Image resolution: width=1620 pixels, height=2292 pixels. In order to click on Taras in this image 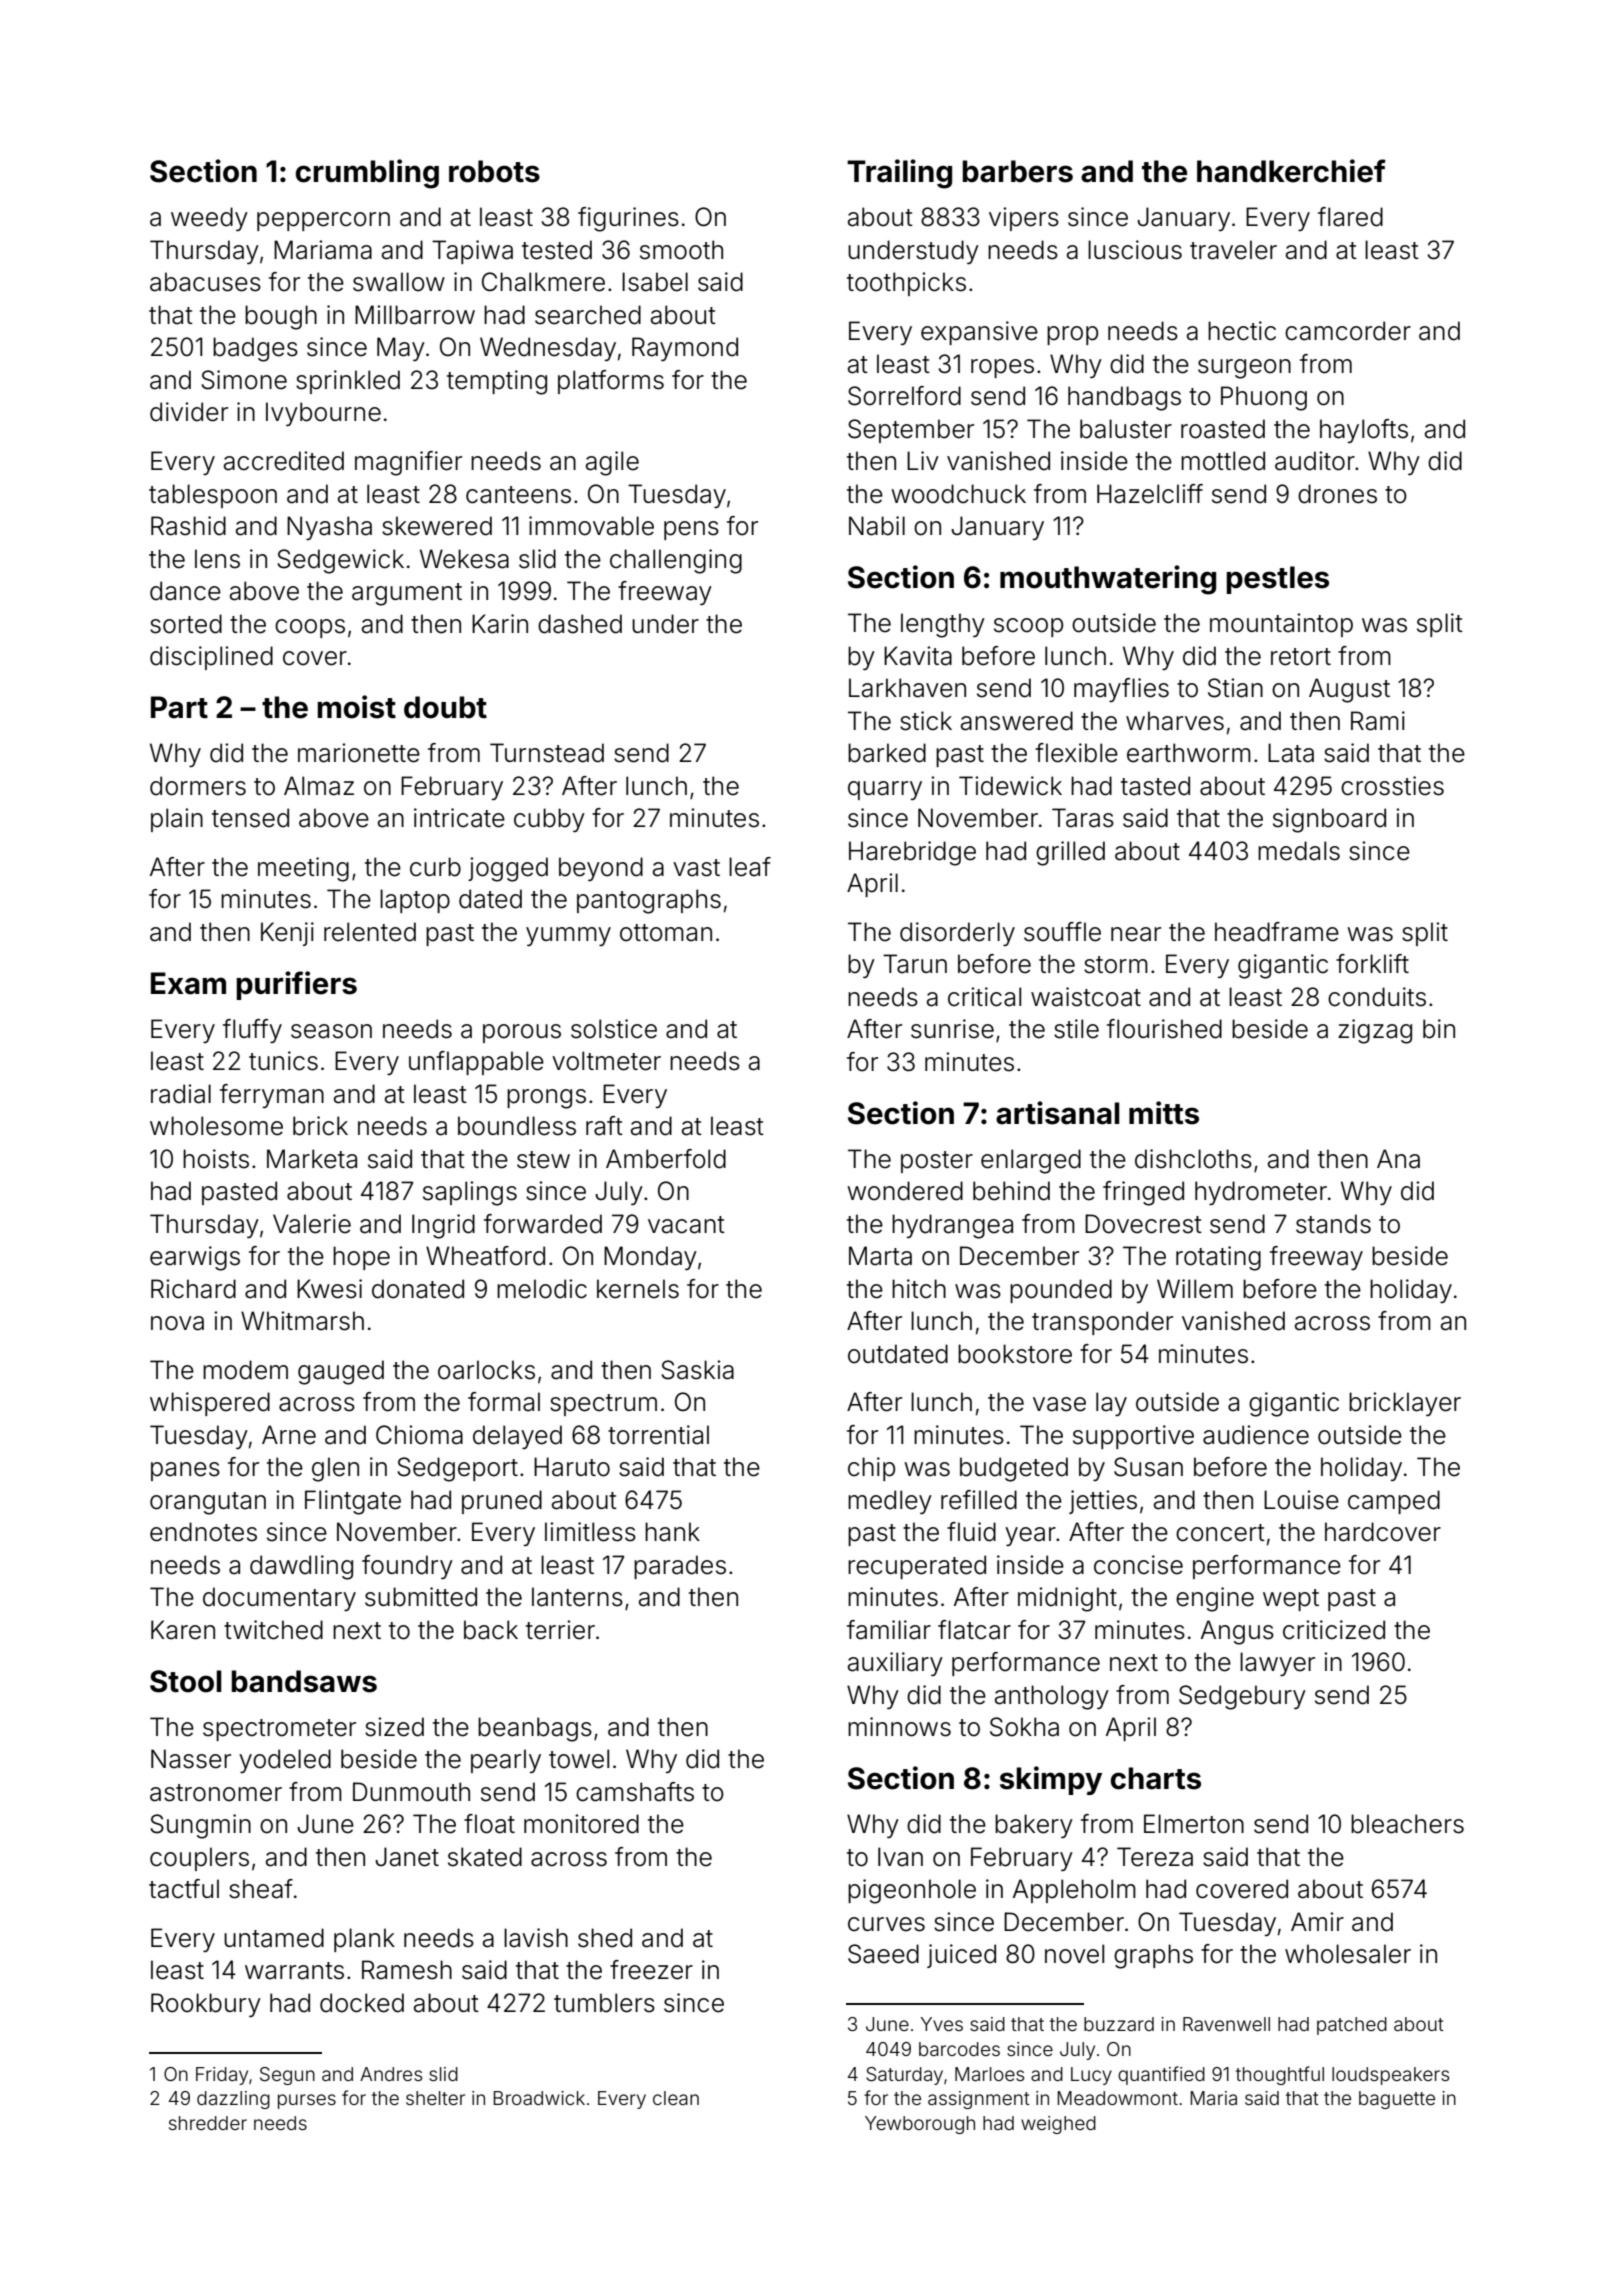, I will do `click(1083, 818)`.
